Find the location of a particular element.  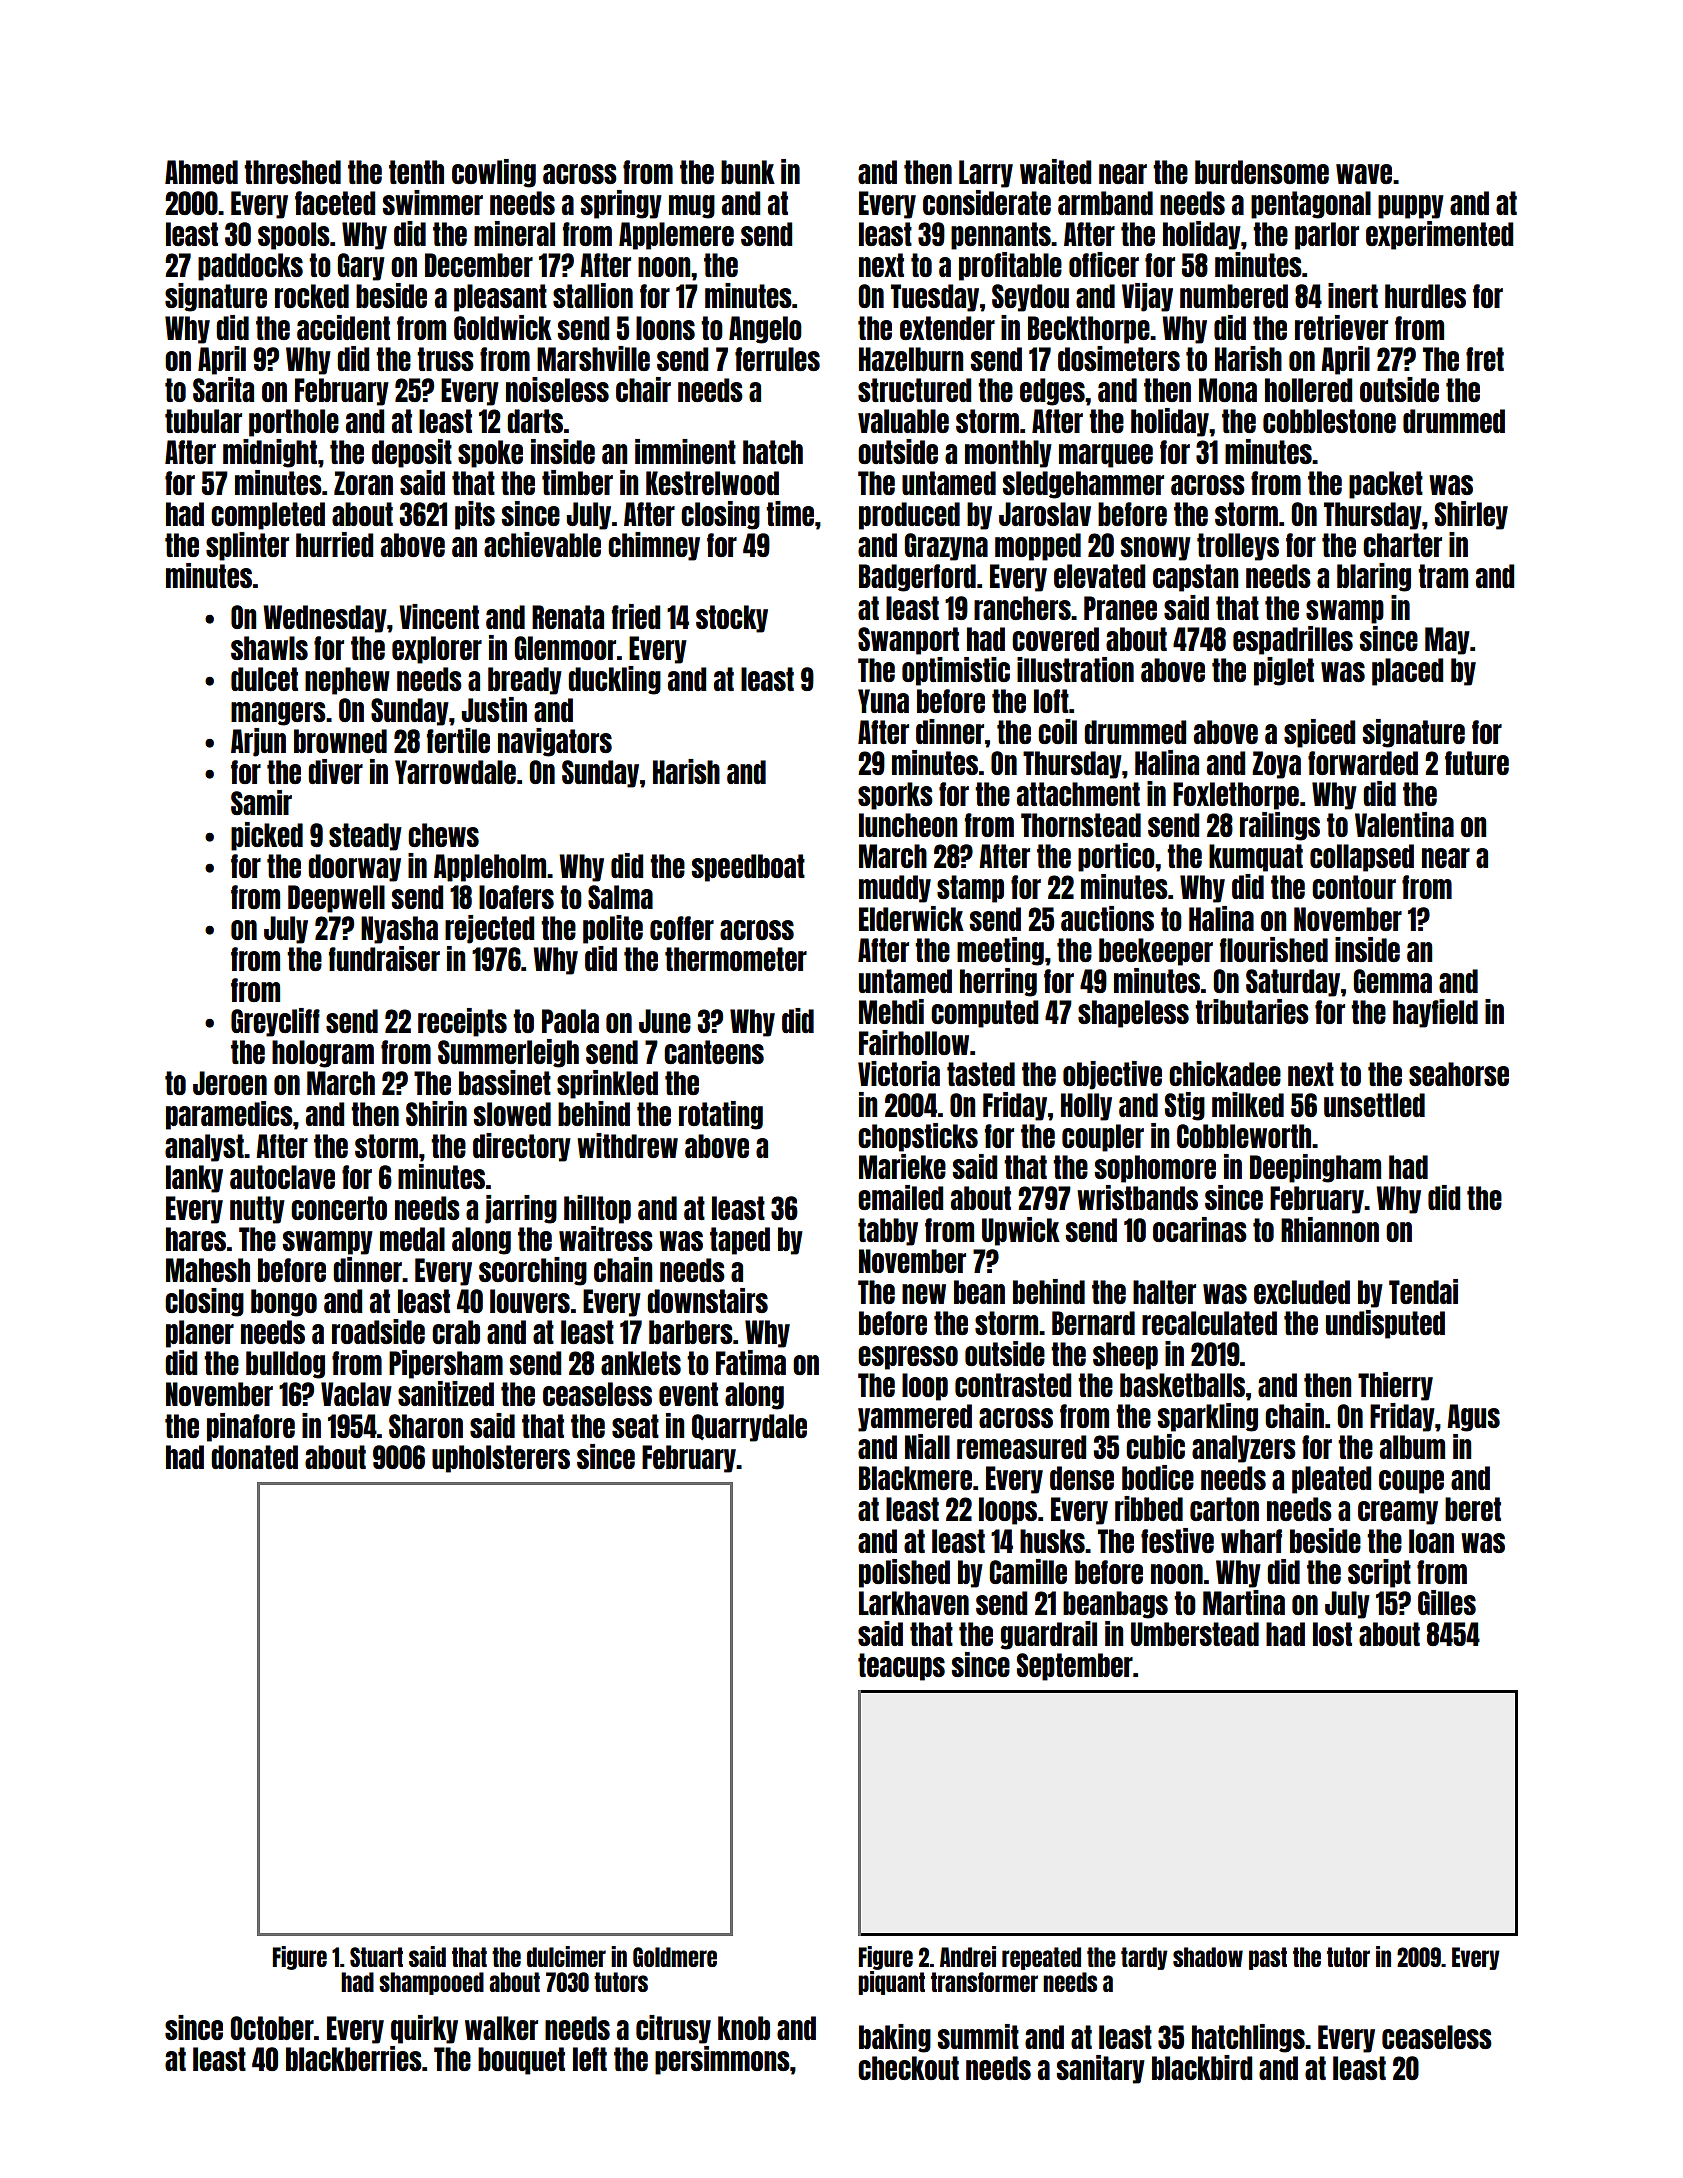

splinter is located at coordinates (247, 546).
